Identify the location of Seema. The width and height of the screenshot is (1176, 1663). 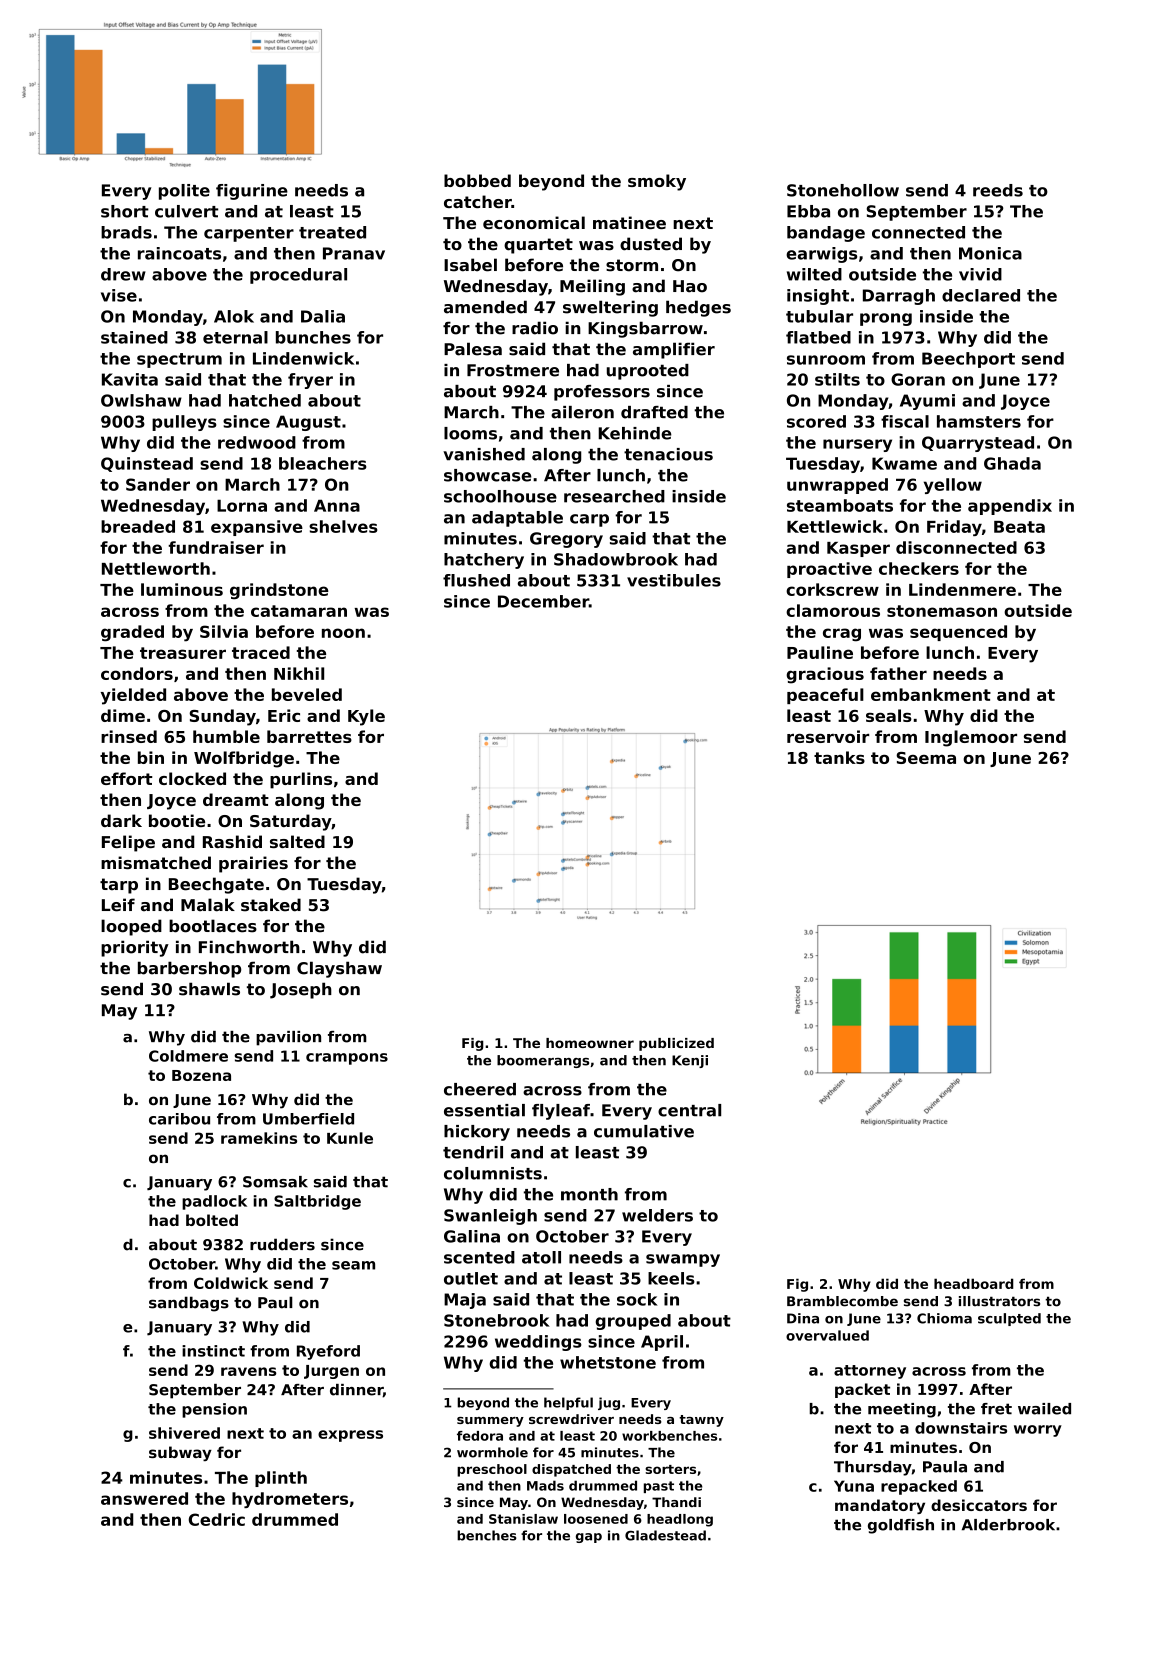
(926, 758).
